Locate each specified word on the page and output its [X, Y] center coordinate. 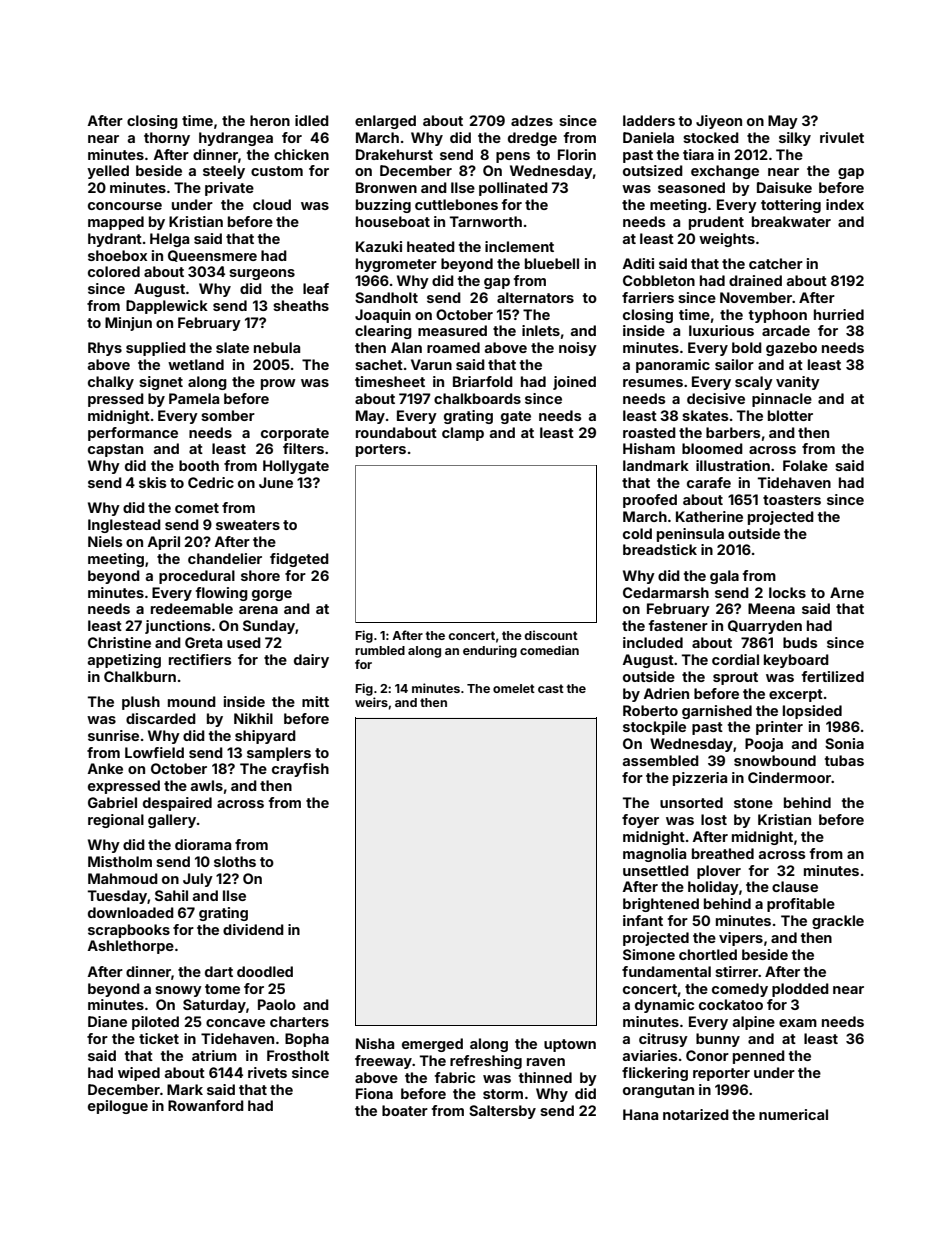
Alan [406, 347]
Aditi [638, 263]
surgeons [262, 274]
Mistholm [120, 861]
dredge [532, 139]
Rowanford [206, 1105]
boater [405, 1110]
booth [199, 465]
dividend [253, 929]
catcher [776, 263]
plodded [800, 990]
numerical [793, 1114]
